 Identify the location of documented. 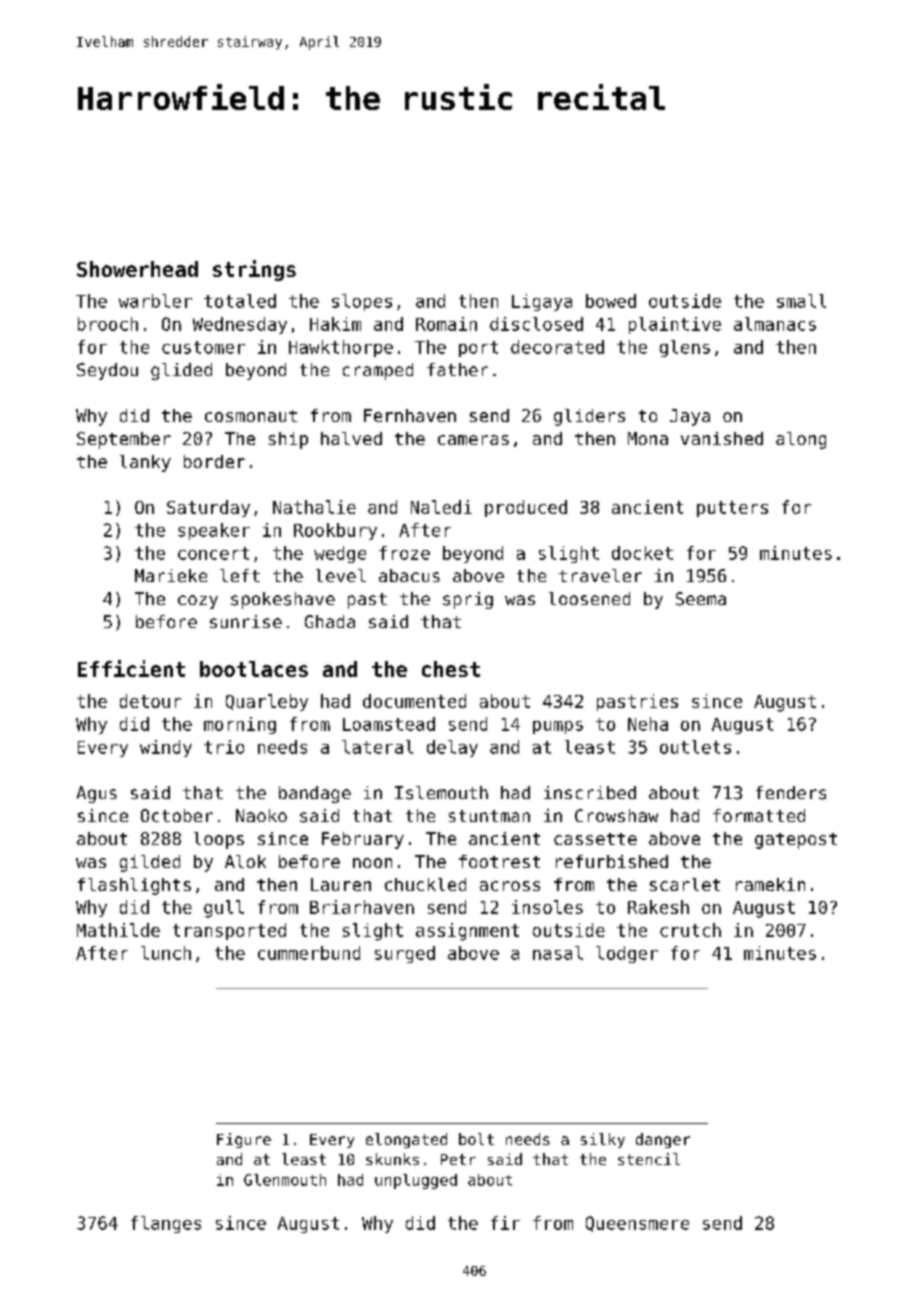
(414, 701).
